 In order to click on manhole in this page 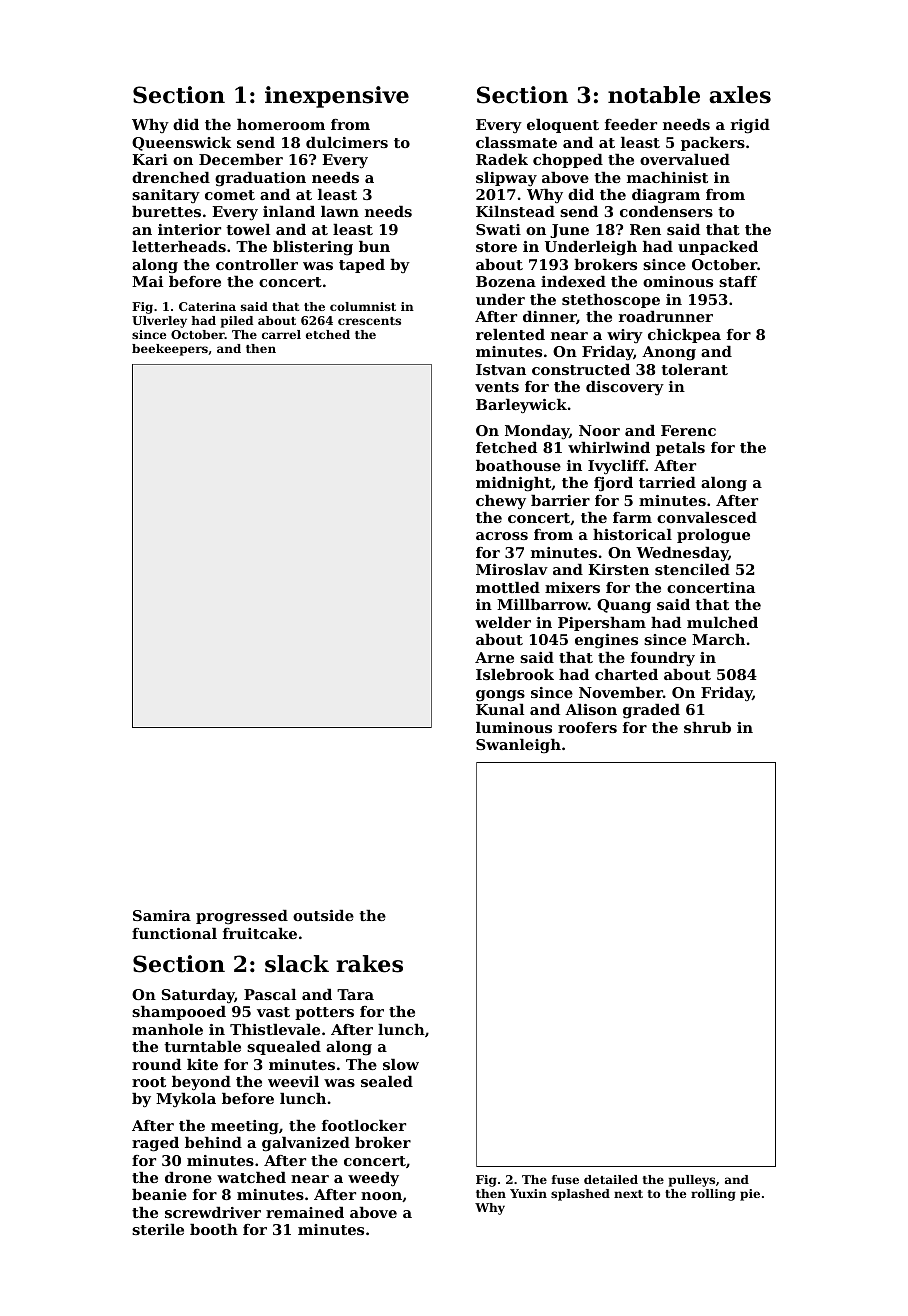, I will do `click(167, 1029)`.
